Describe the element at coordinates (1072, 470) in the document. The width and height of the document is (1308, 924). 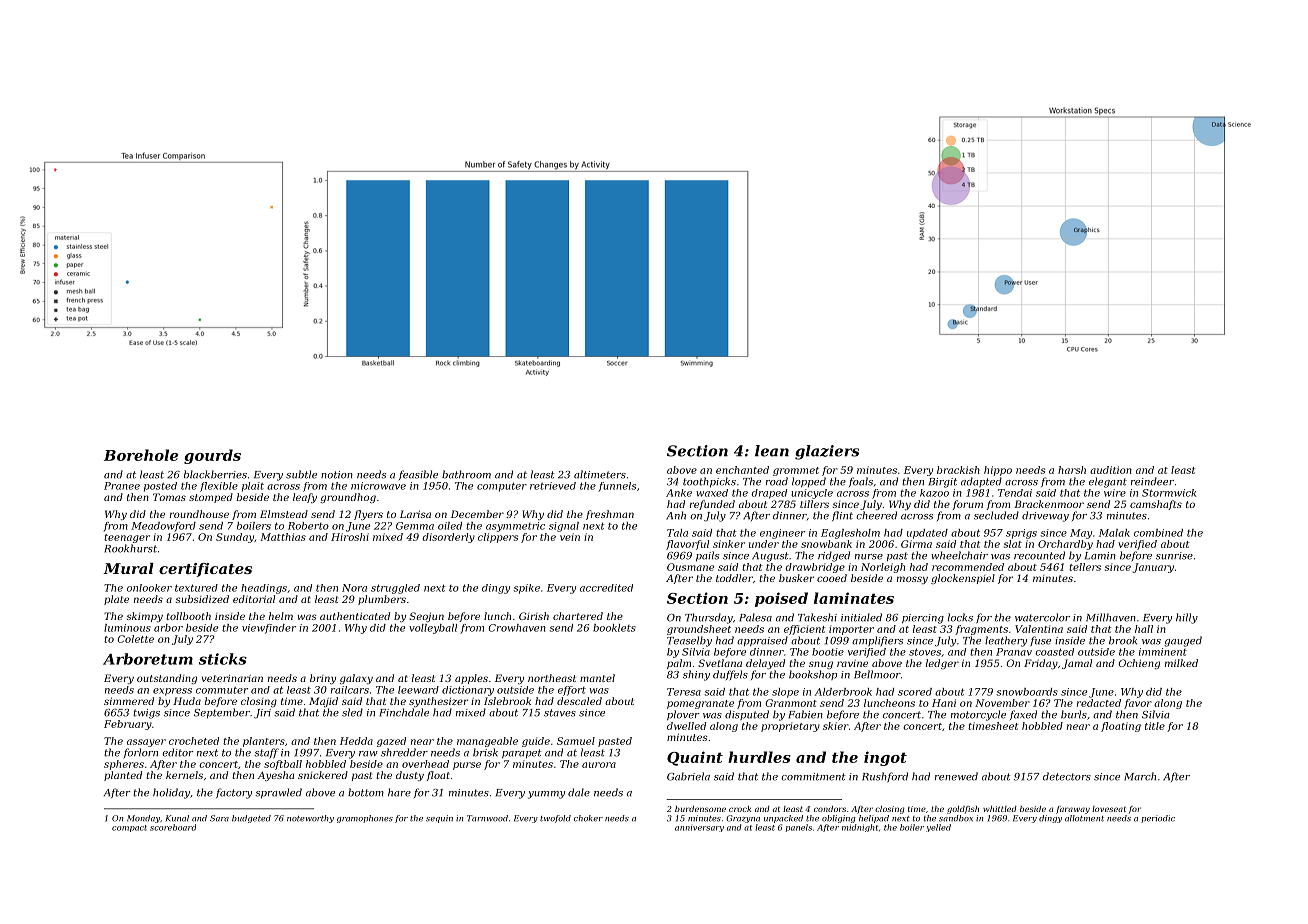
I see `harsh` at that location.
